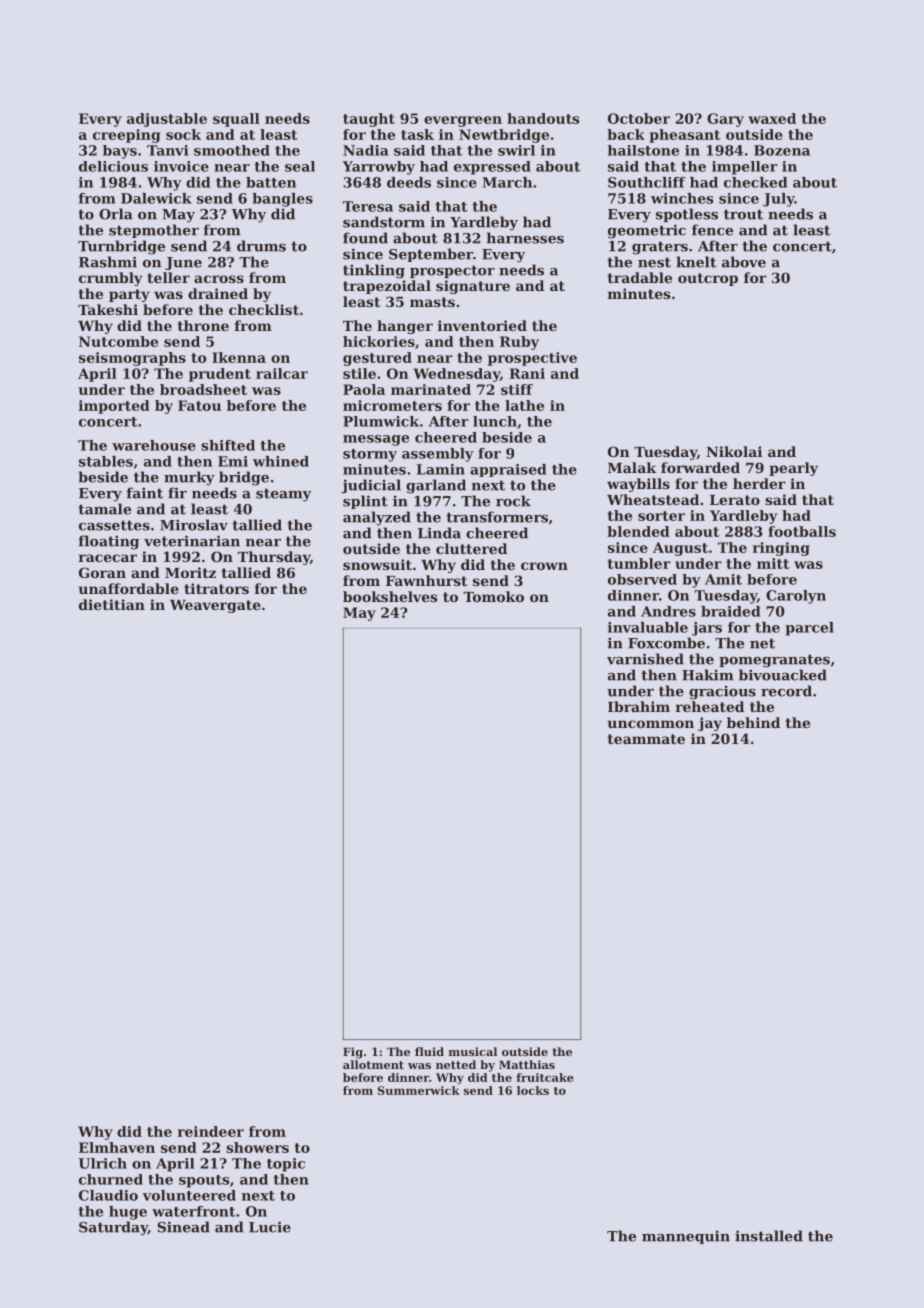 This screenshot has height=1308, width=924. What do you see at coordinates (646, 739) in the screenshot?
I see `teammate` at bounding box center [646, 739].
